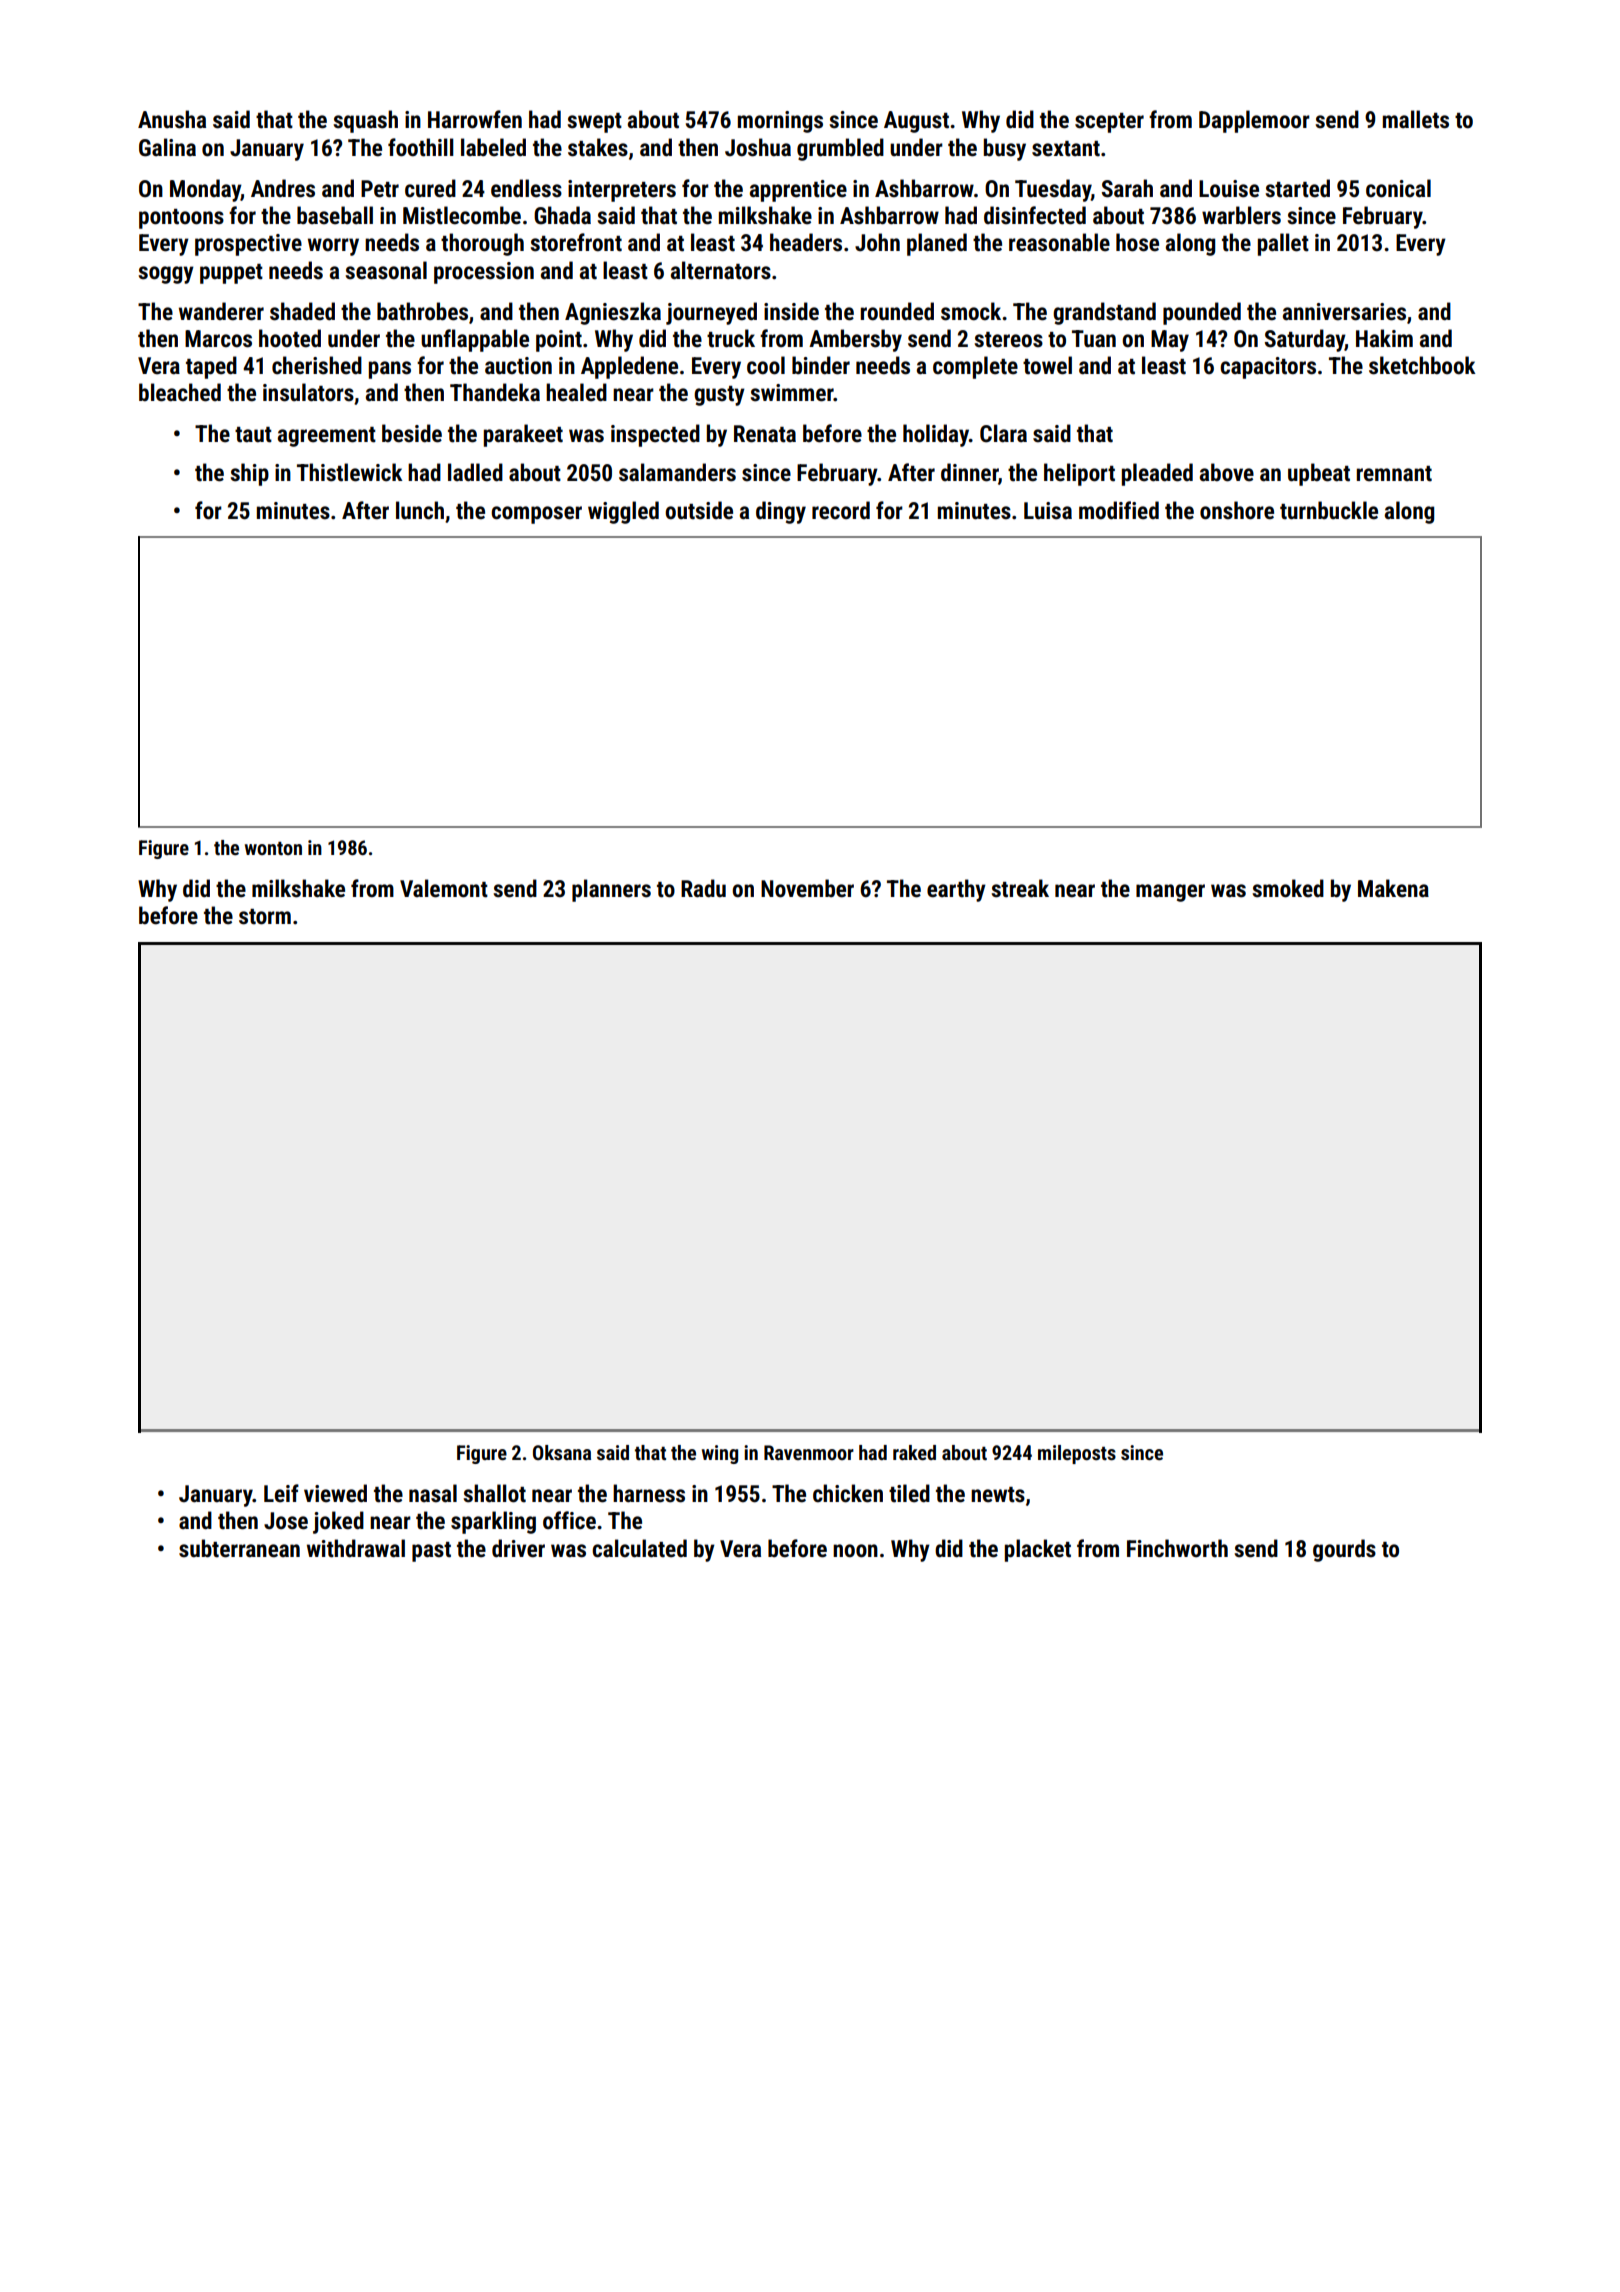 The width and height of the document is (1620, 2292). Describe the element at coordinates (421, 147) in the document. I see `foothill` at that location.
